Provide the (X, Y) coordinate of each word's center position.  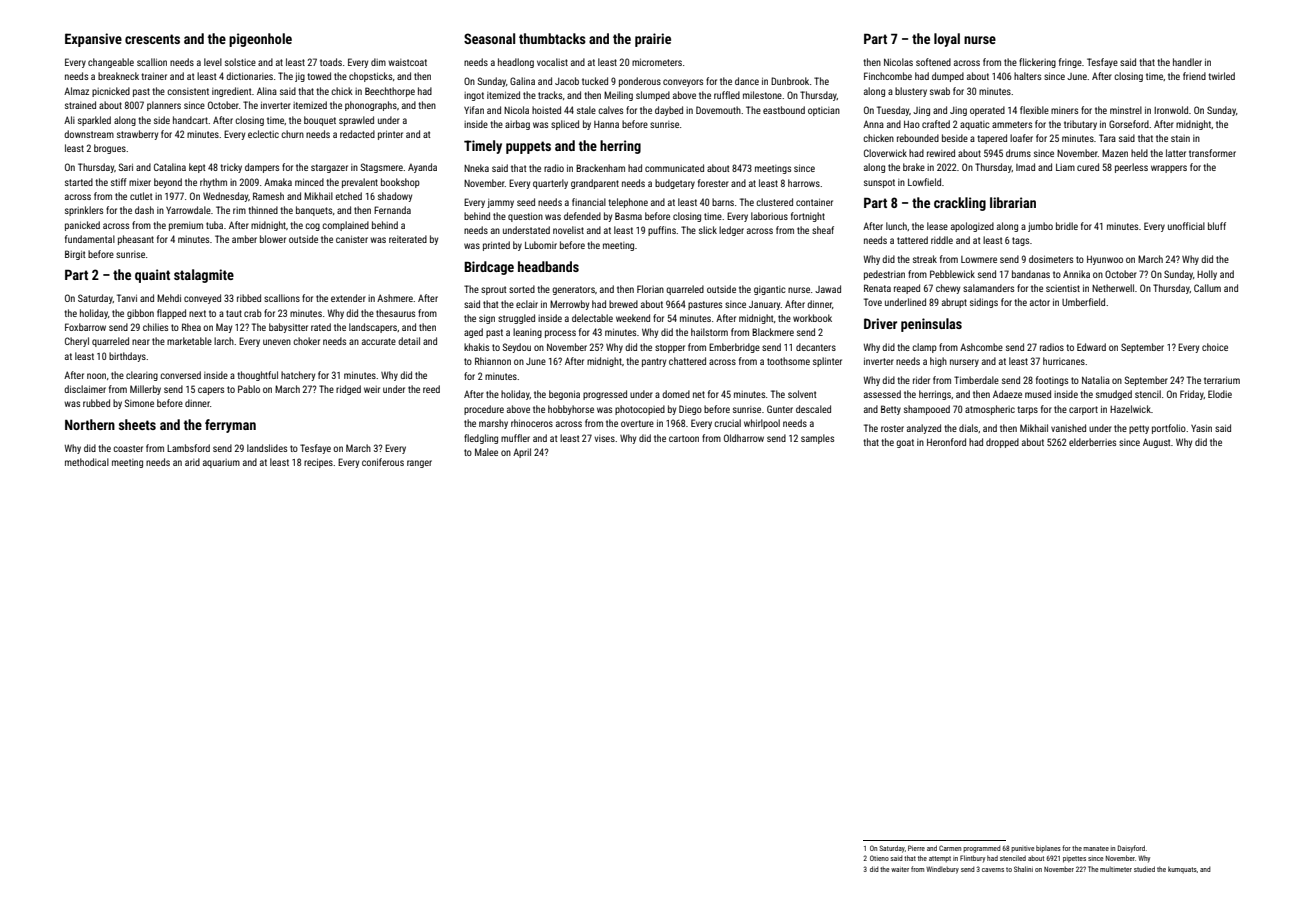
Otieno (879, 858)
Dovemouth (718, 110)
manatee (1096, 848)
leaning (527, 333)
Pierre (916, 848)
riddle (942, 240)
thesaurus (395, 313)
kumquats (1182, 869)
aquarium (221, 463)
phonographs (371, 106)
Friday (1192, 395)
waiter (900, 869)
